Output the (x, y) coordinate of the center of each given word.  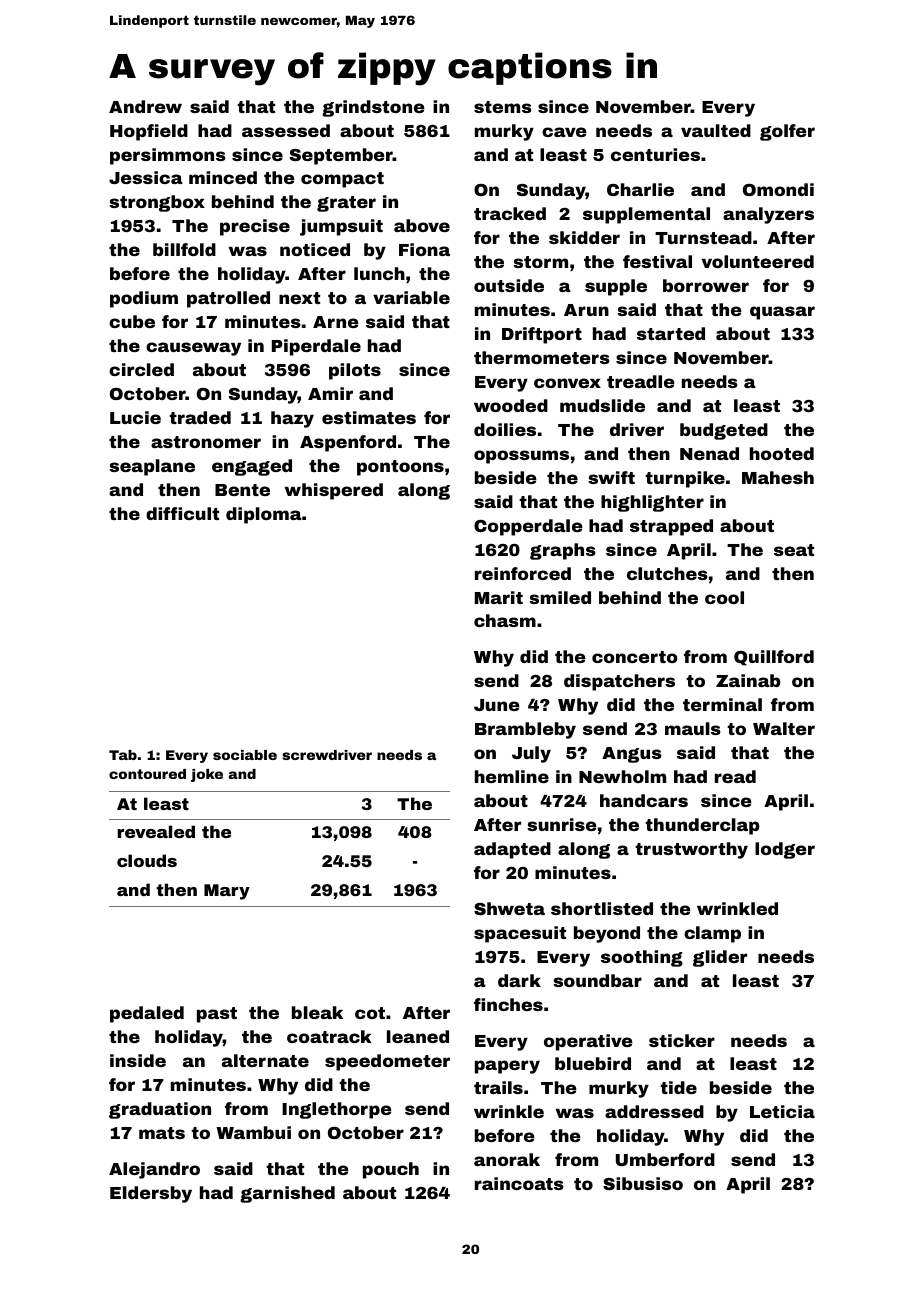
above (422, 225)
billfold (184, 249)
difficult (182, 513)
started (671, 333)
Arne (336, 322)
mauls (693, 728)
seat (794, 550)
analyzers (768, 215)
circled (141, 369)
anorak (507, 1159)
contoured (147, 774)
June (497, 705)
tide (678, 1087)
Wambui (253, 1132)
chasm (505, 620)
